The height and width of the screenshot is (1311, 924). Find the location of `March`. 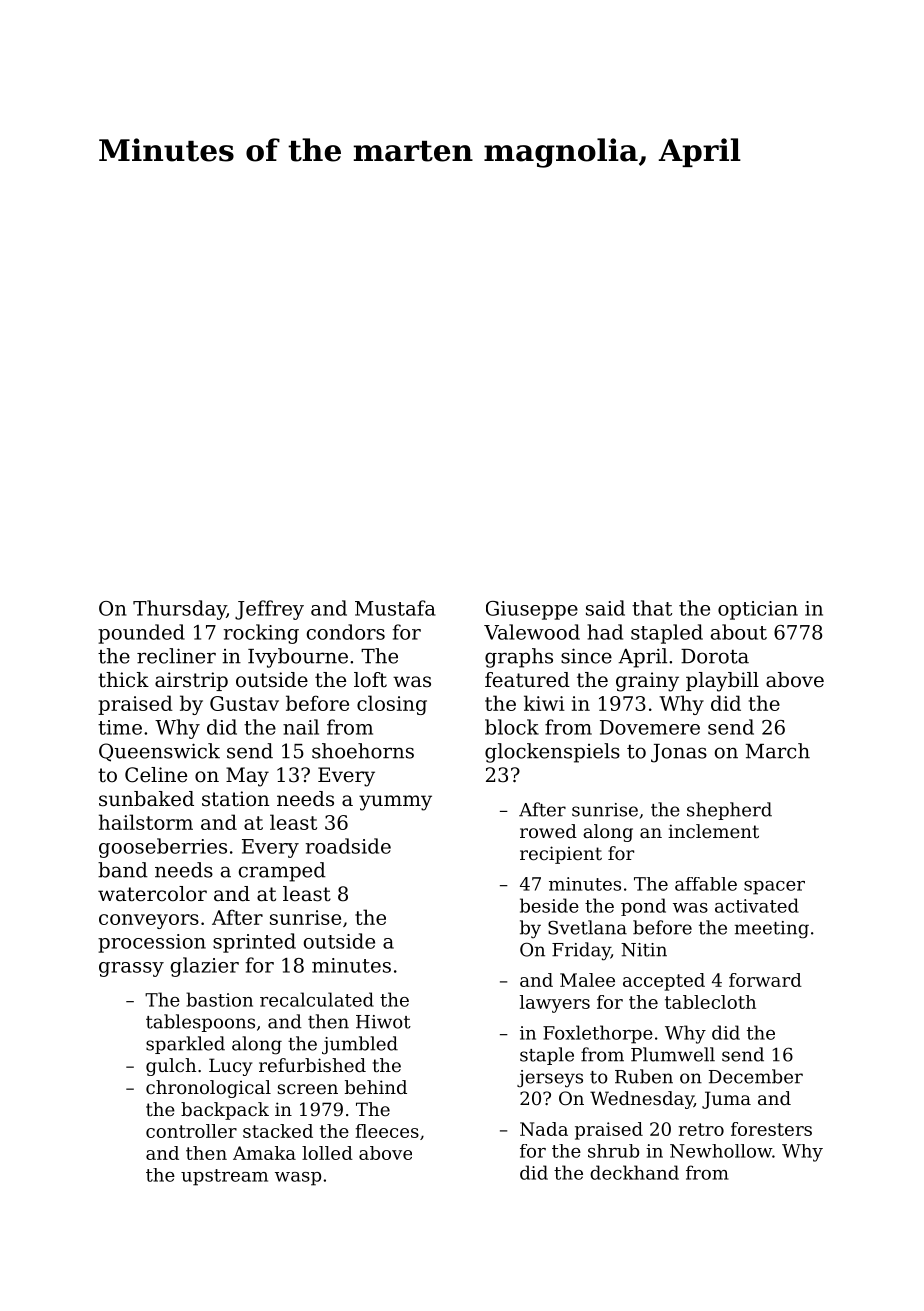

March is located at coordinates (778, 751).
